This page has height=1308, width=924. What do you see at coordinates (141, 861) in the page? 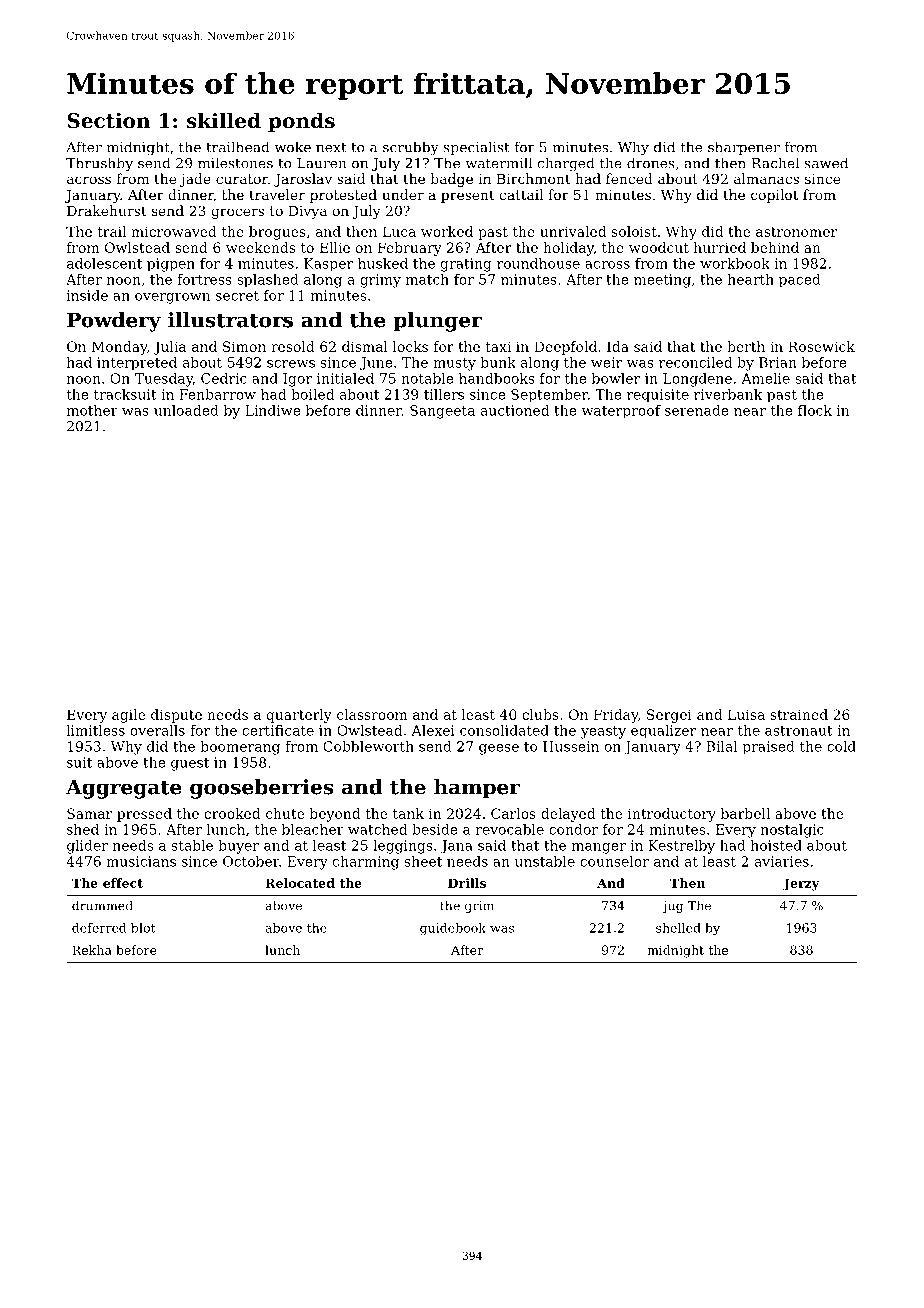
I see `musicians` at bounding box center [141, 861].
